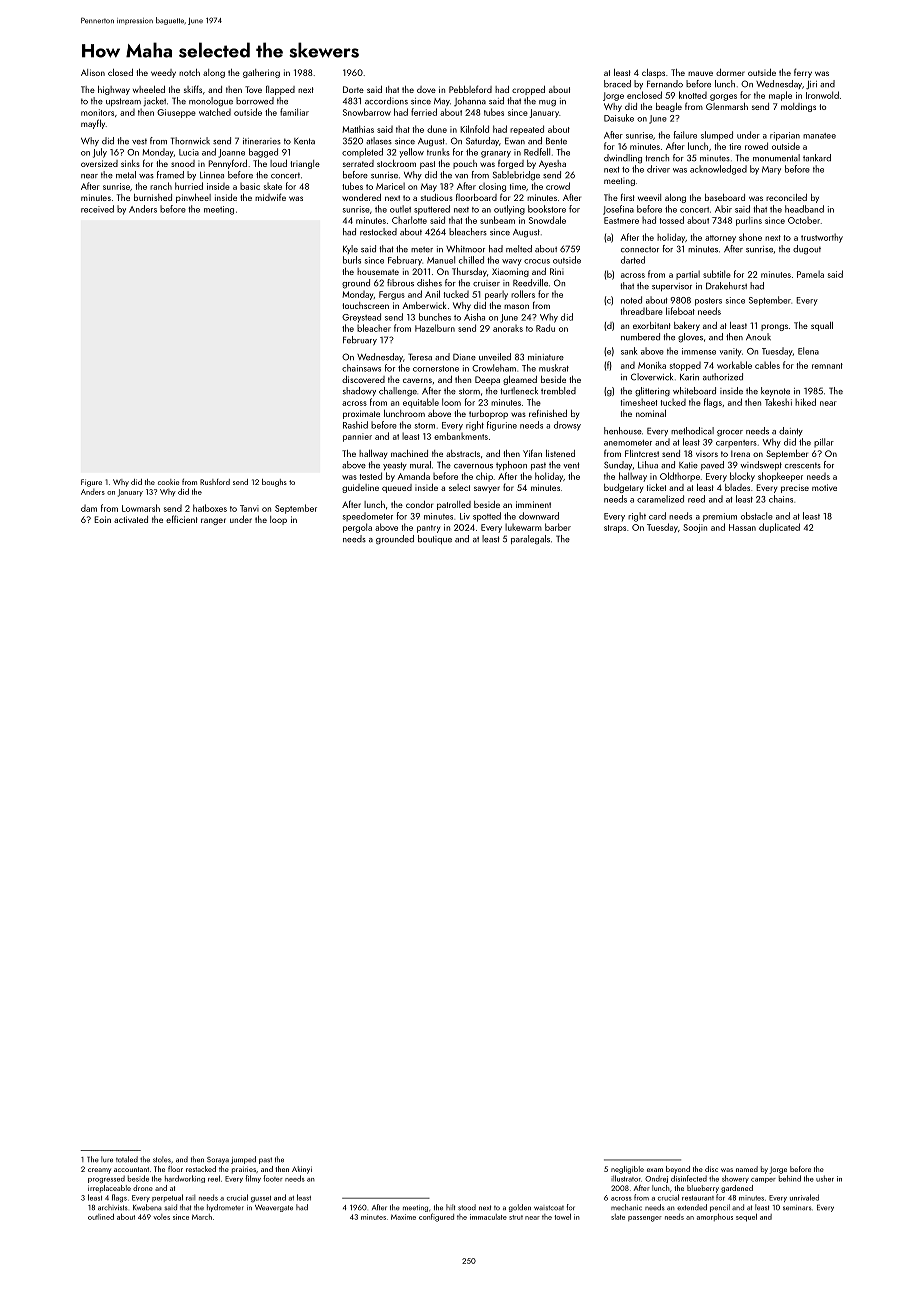 The image size is (924, 1308). I want to click on Teresa, so click(420, 357).
